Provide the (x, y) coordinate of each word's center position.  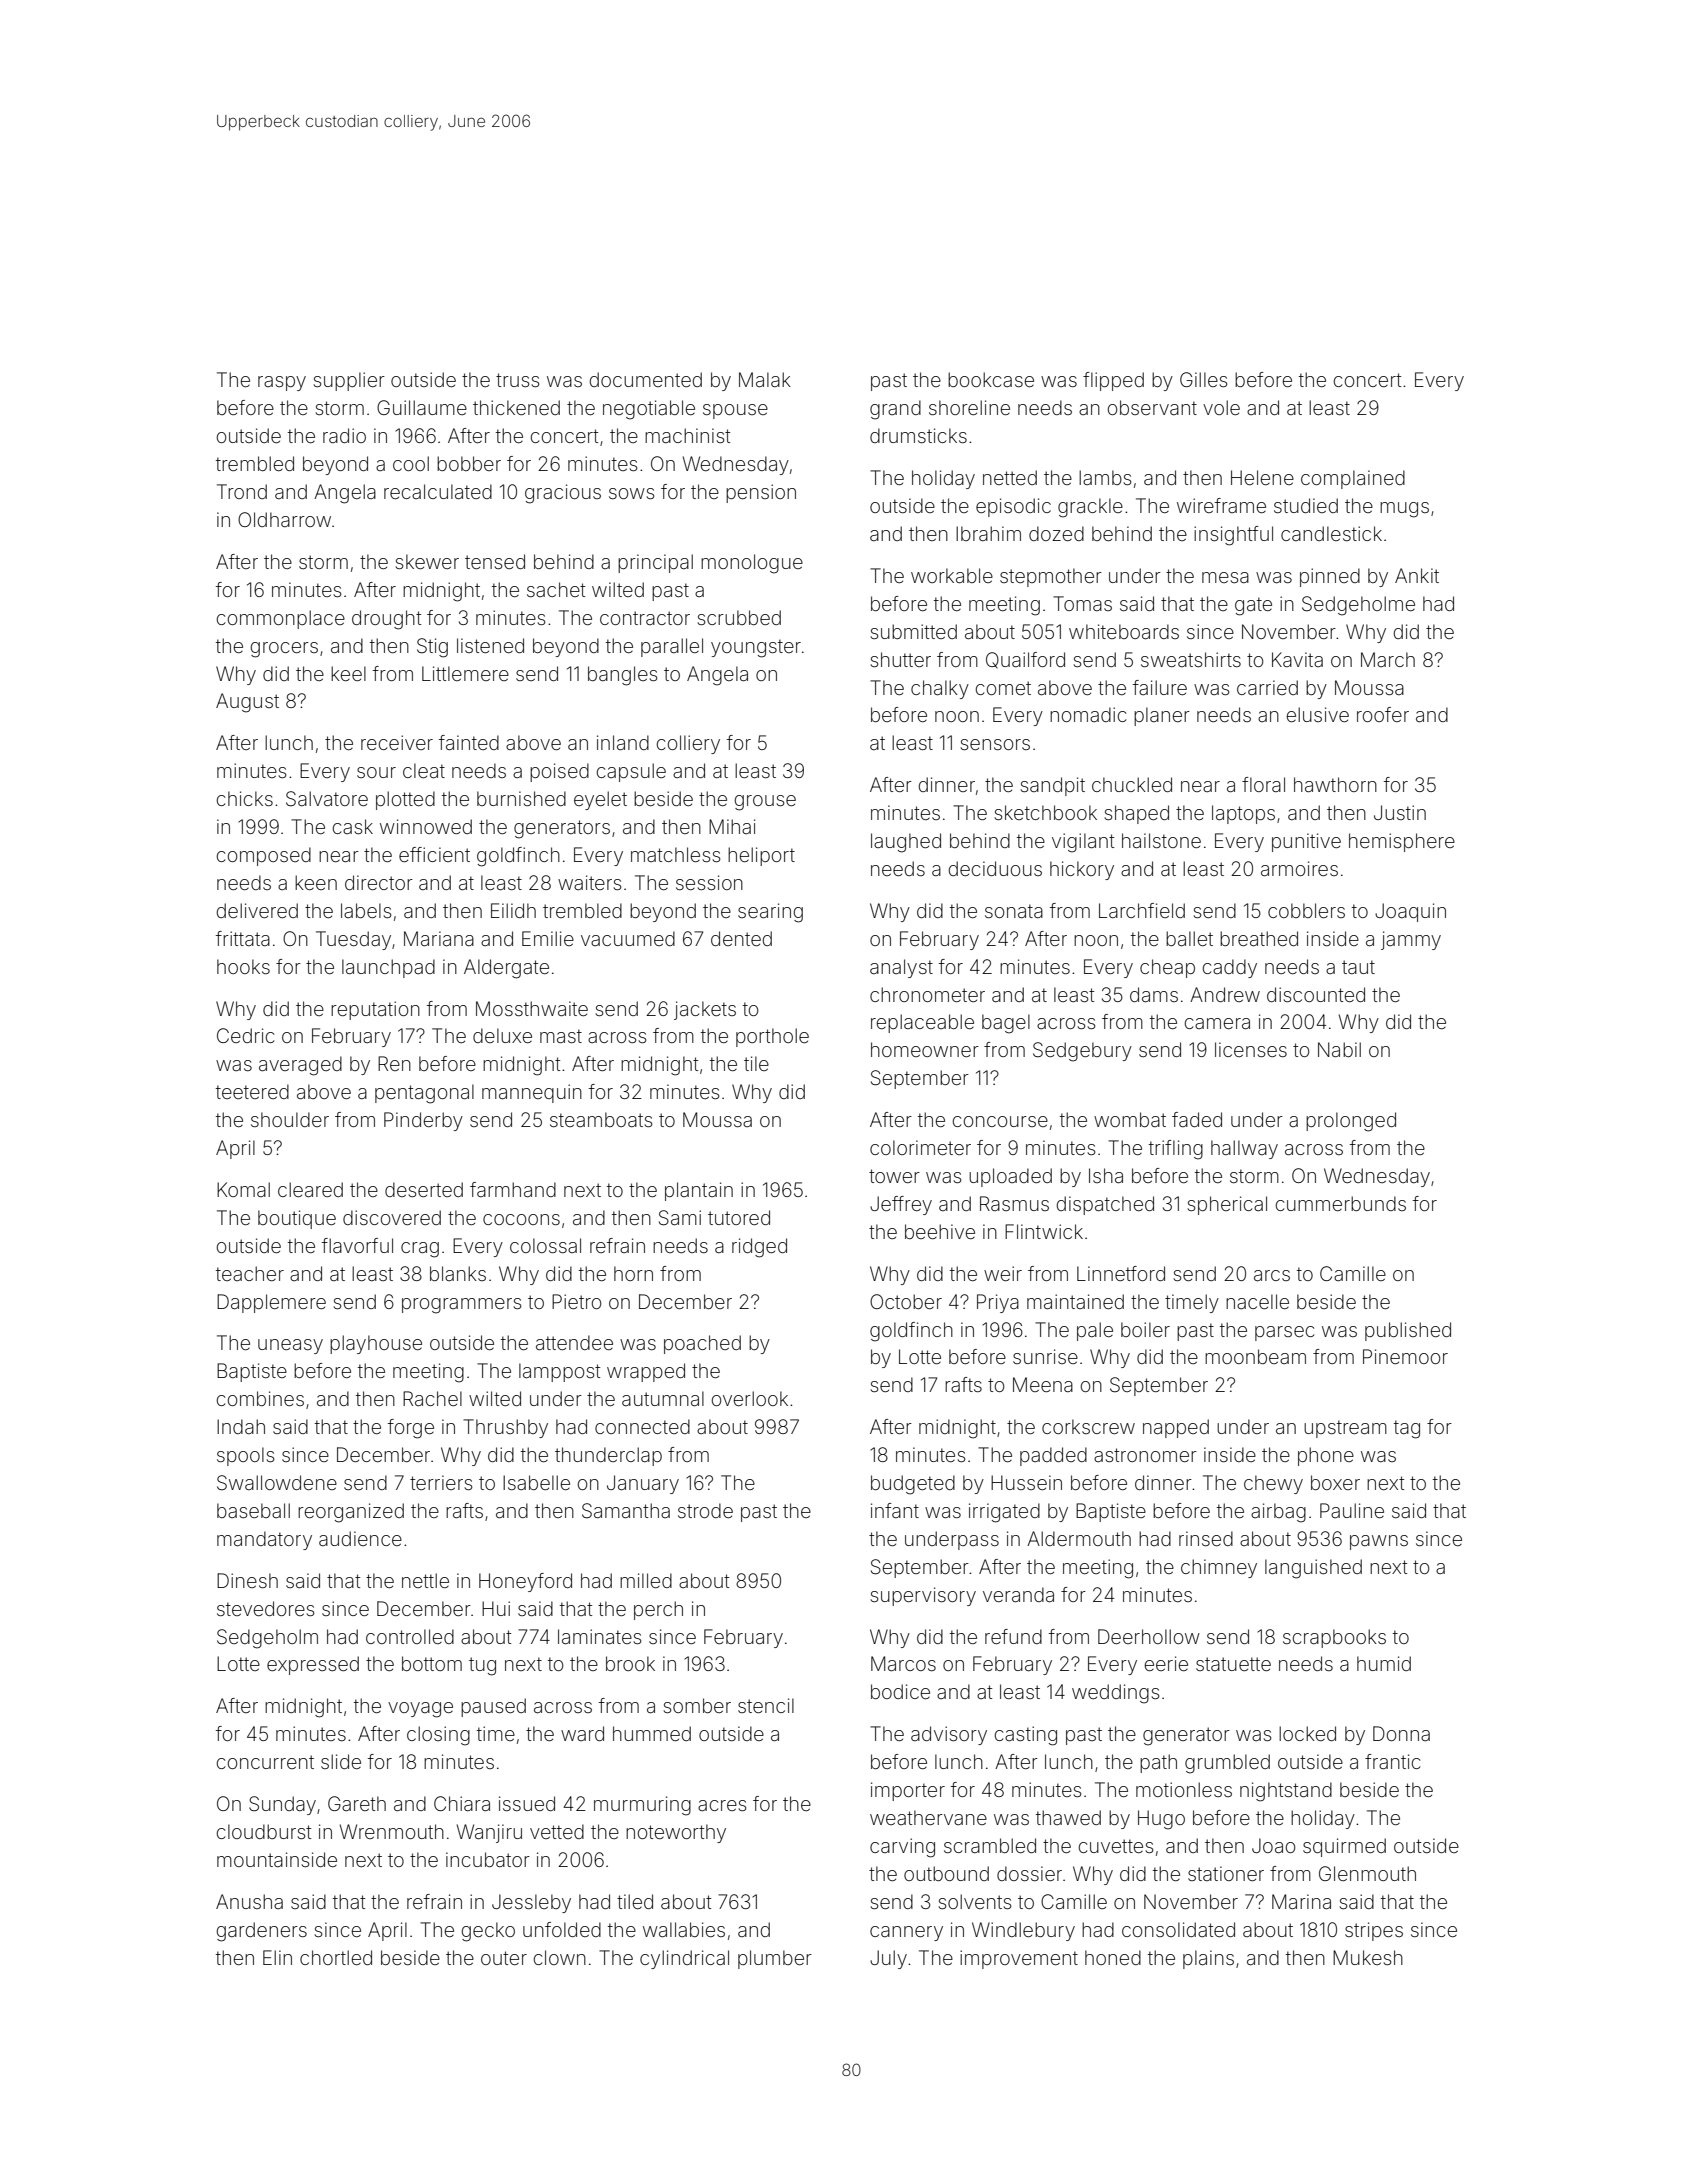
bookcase (991, 379)
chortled (336, 1957)
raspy (282, 383)
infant (895, 1510)
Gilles (1204, 379)
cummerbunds (1341, 1203)
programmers (462, 1306)
